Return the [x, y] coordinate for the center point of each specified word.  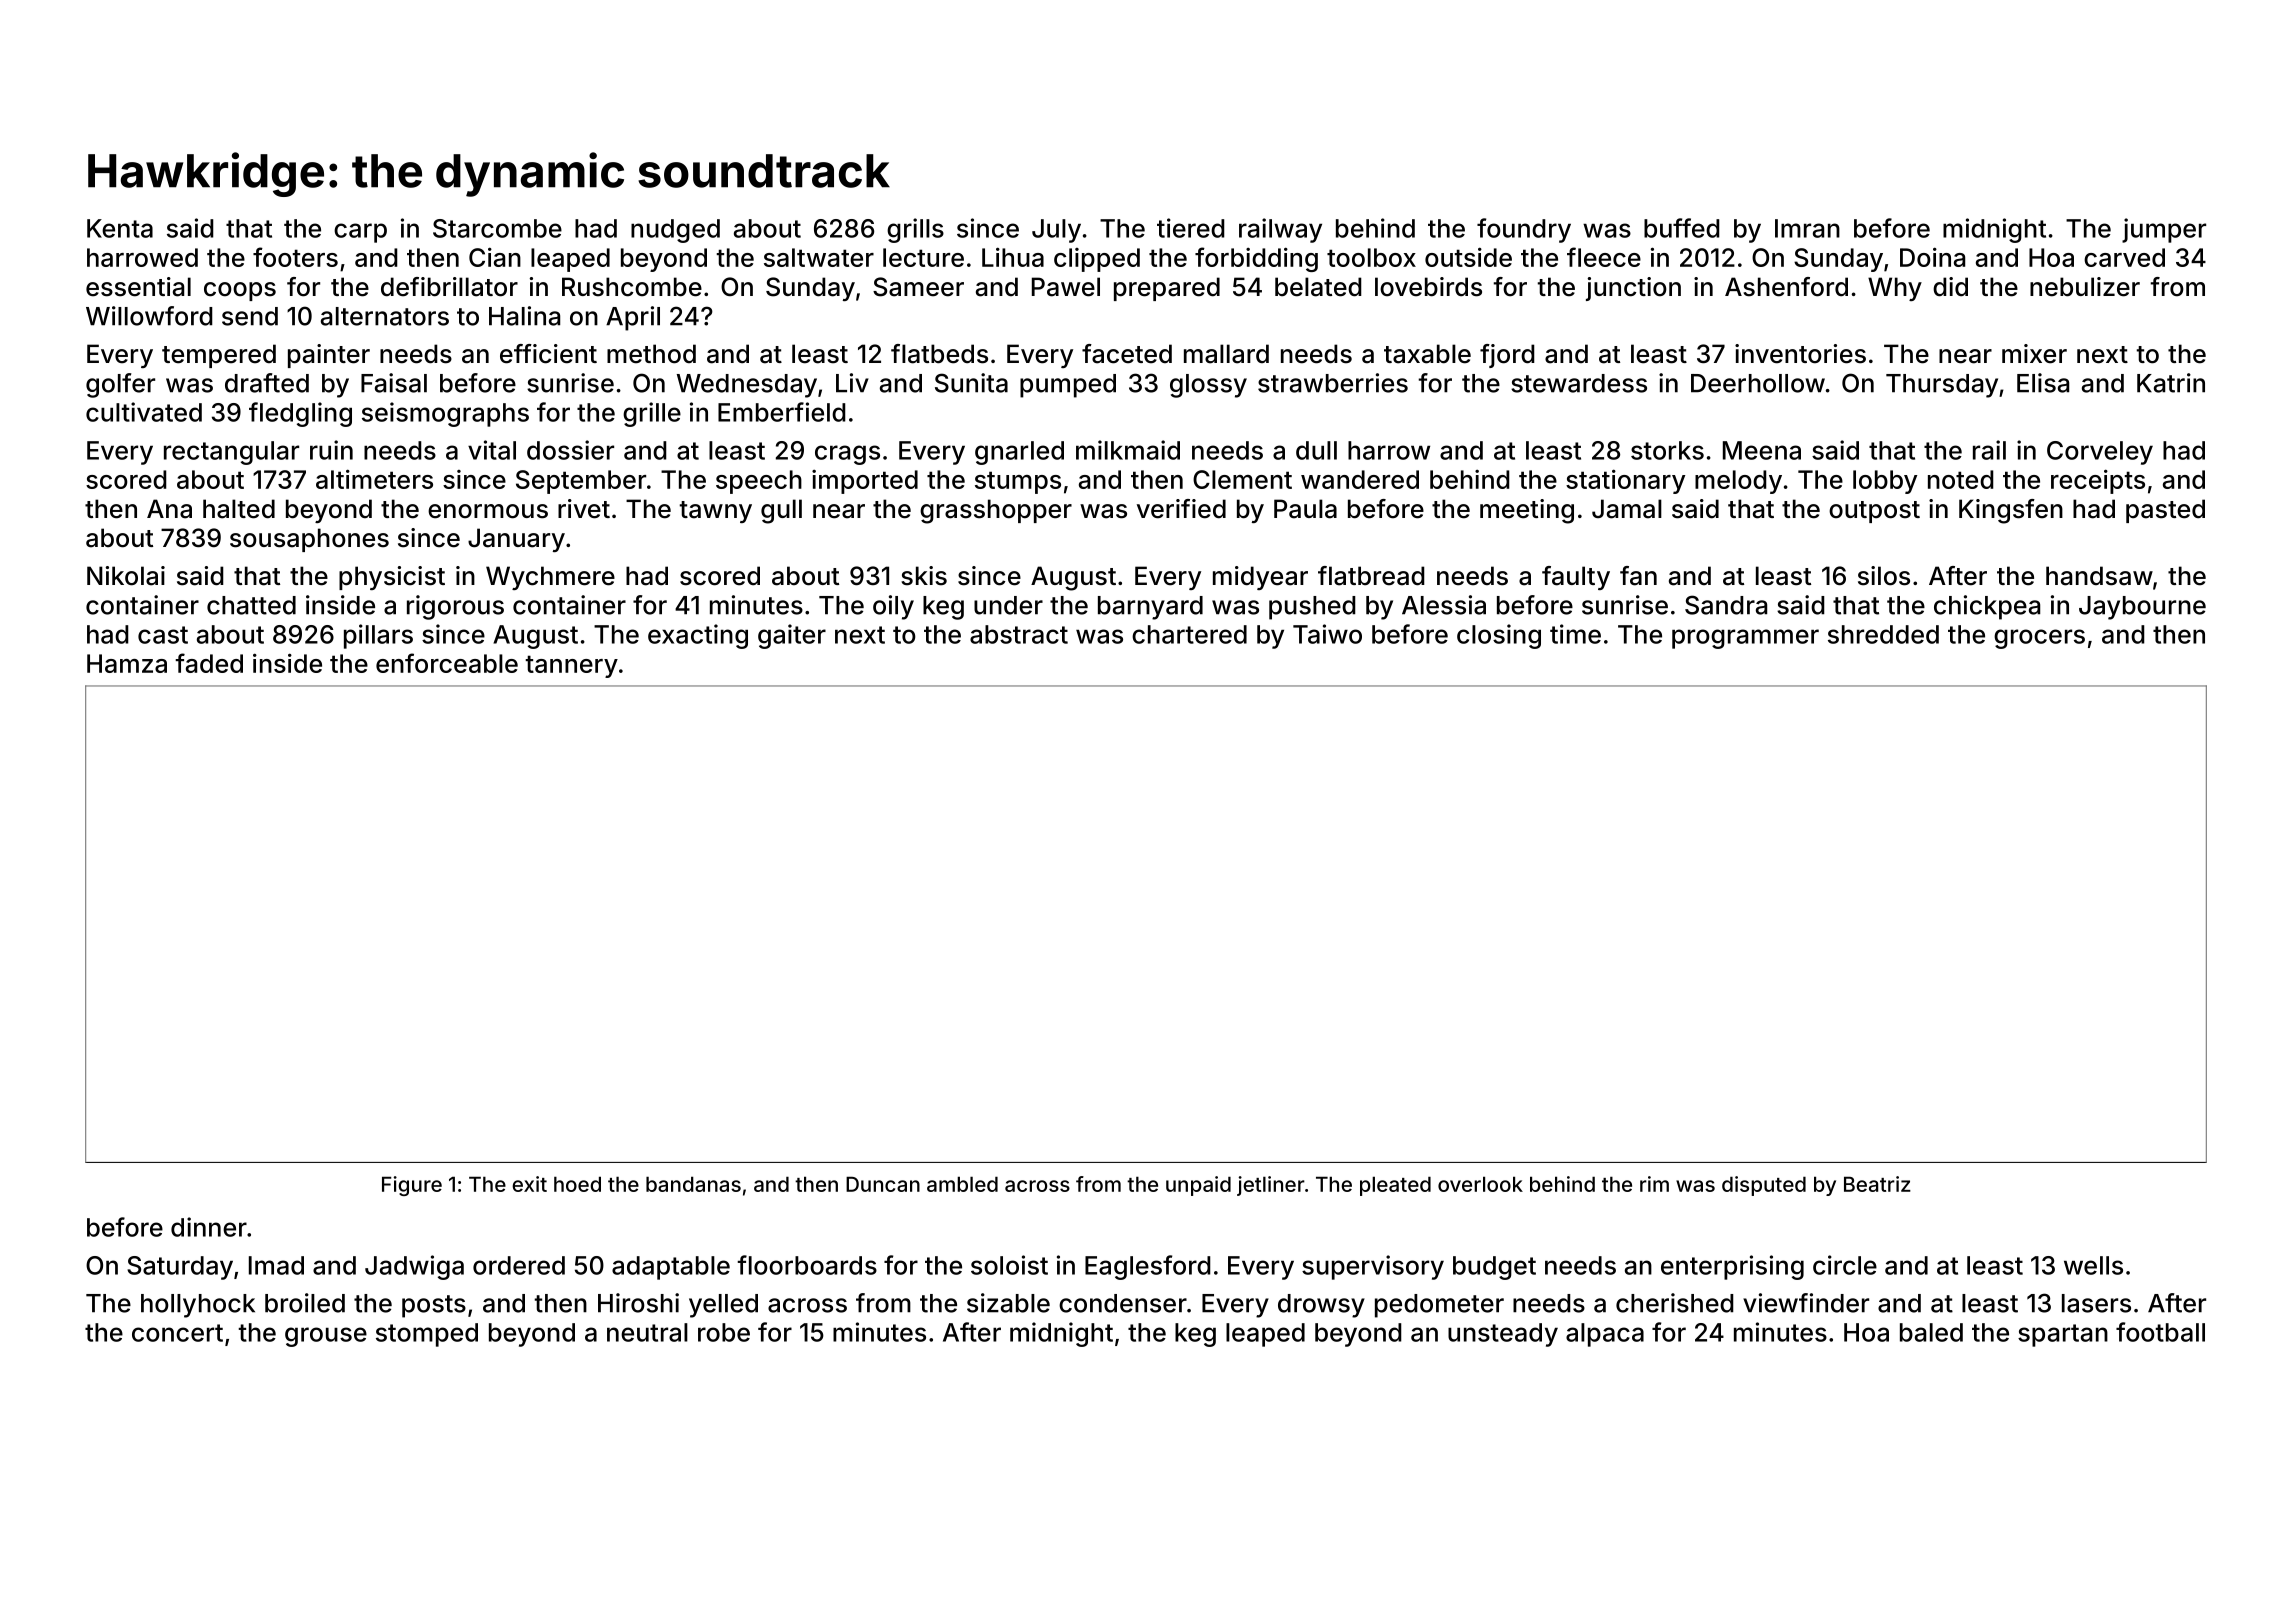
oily [893, 607]
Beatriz [1877, 1184]
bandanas [693, 1184]
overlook [1480, 1184]
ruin [331, 450]
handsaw [2099, 576]
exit [529, 1184]
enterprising [1732, 1267]
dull [1316, 450]
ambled [962, 1184]
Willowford [149, 316]
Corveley [2100, 453]
